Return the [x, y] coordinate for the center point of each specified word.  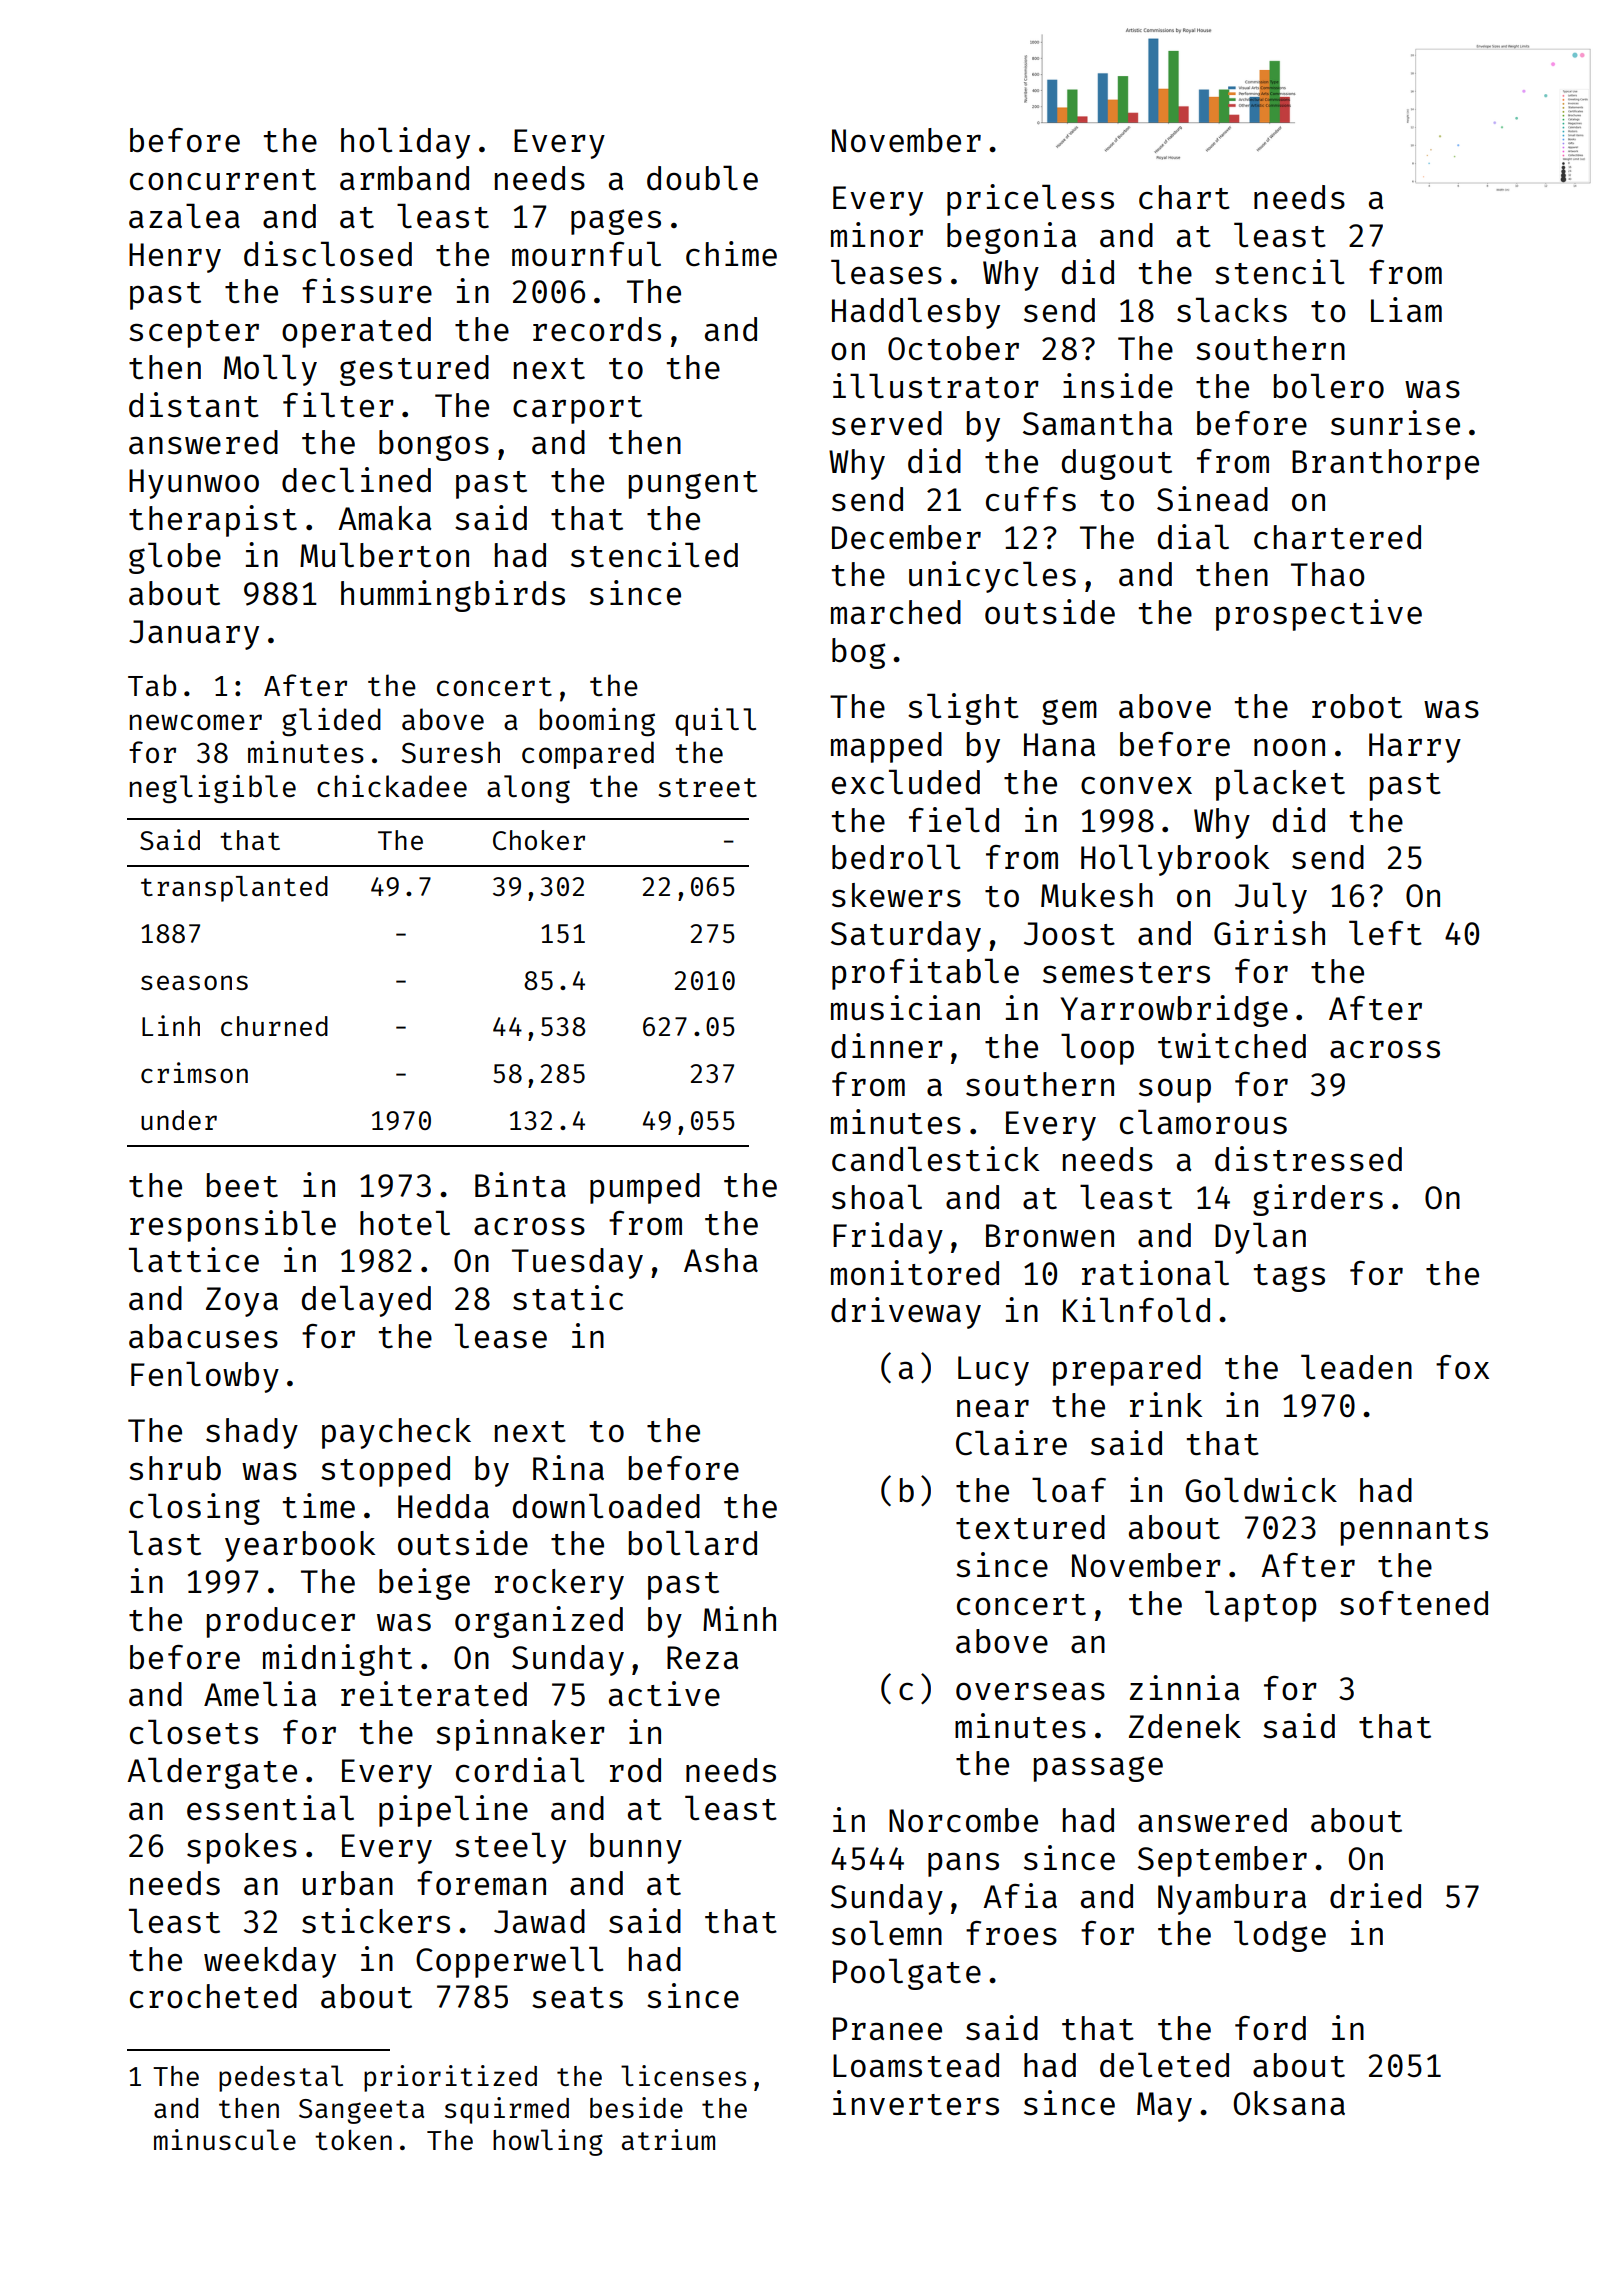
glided [331, 722]
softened [1414, 1603]
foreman [481, 1883]
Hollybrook [1175, 860]
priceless [1030, 200]
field [954, 820]
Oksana [1289, 2103]
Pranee [887, 2029]
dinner [887, 1046]
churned [274, 1026]
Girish [1269, 933]
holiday [405, 143]
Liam [1406, 310]
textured [1030, 1527]
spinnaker [520, 1735]
